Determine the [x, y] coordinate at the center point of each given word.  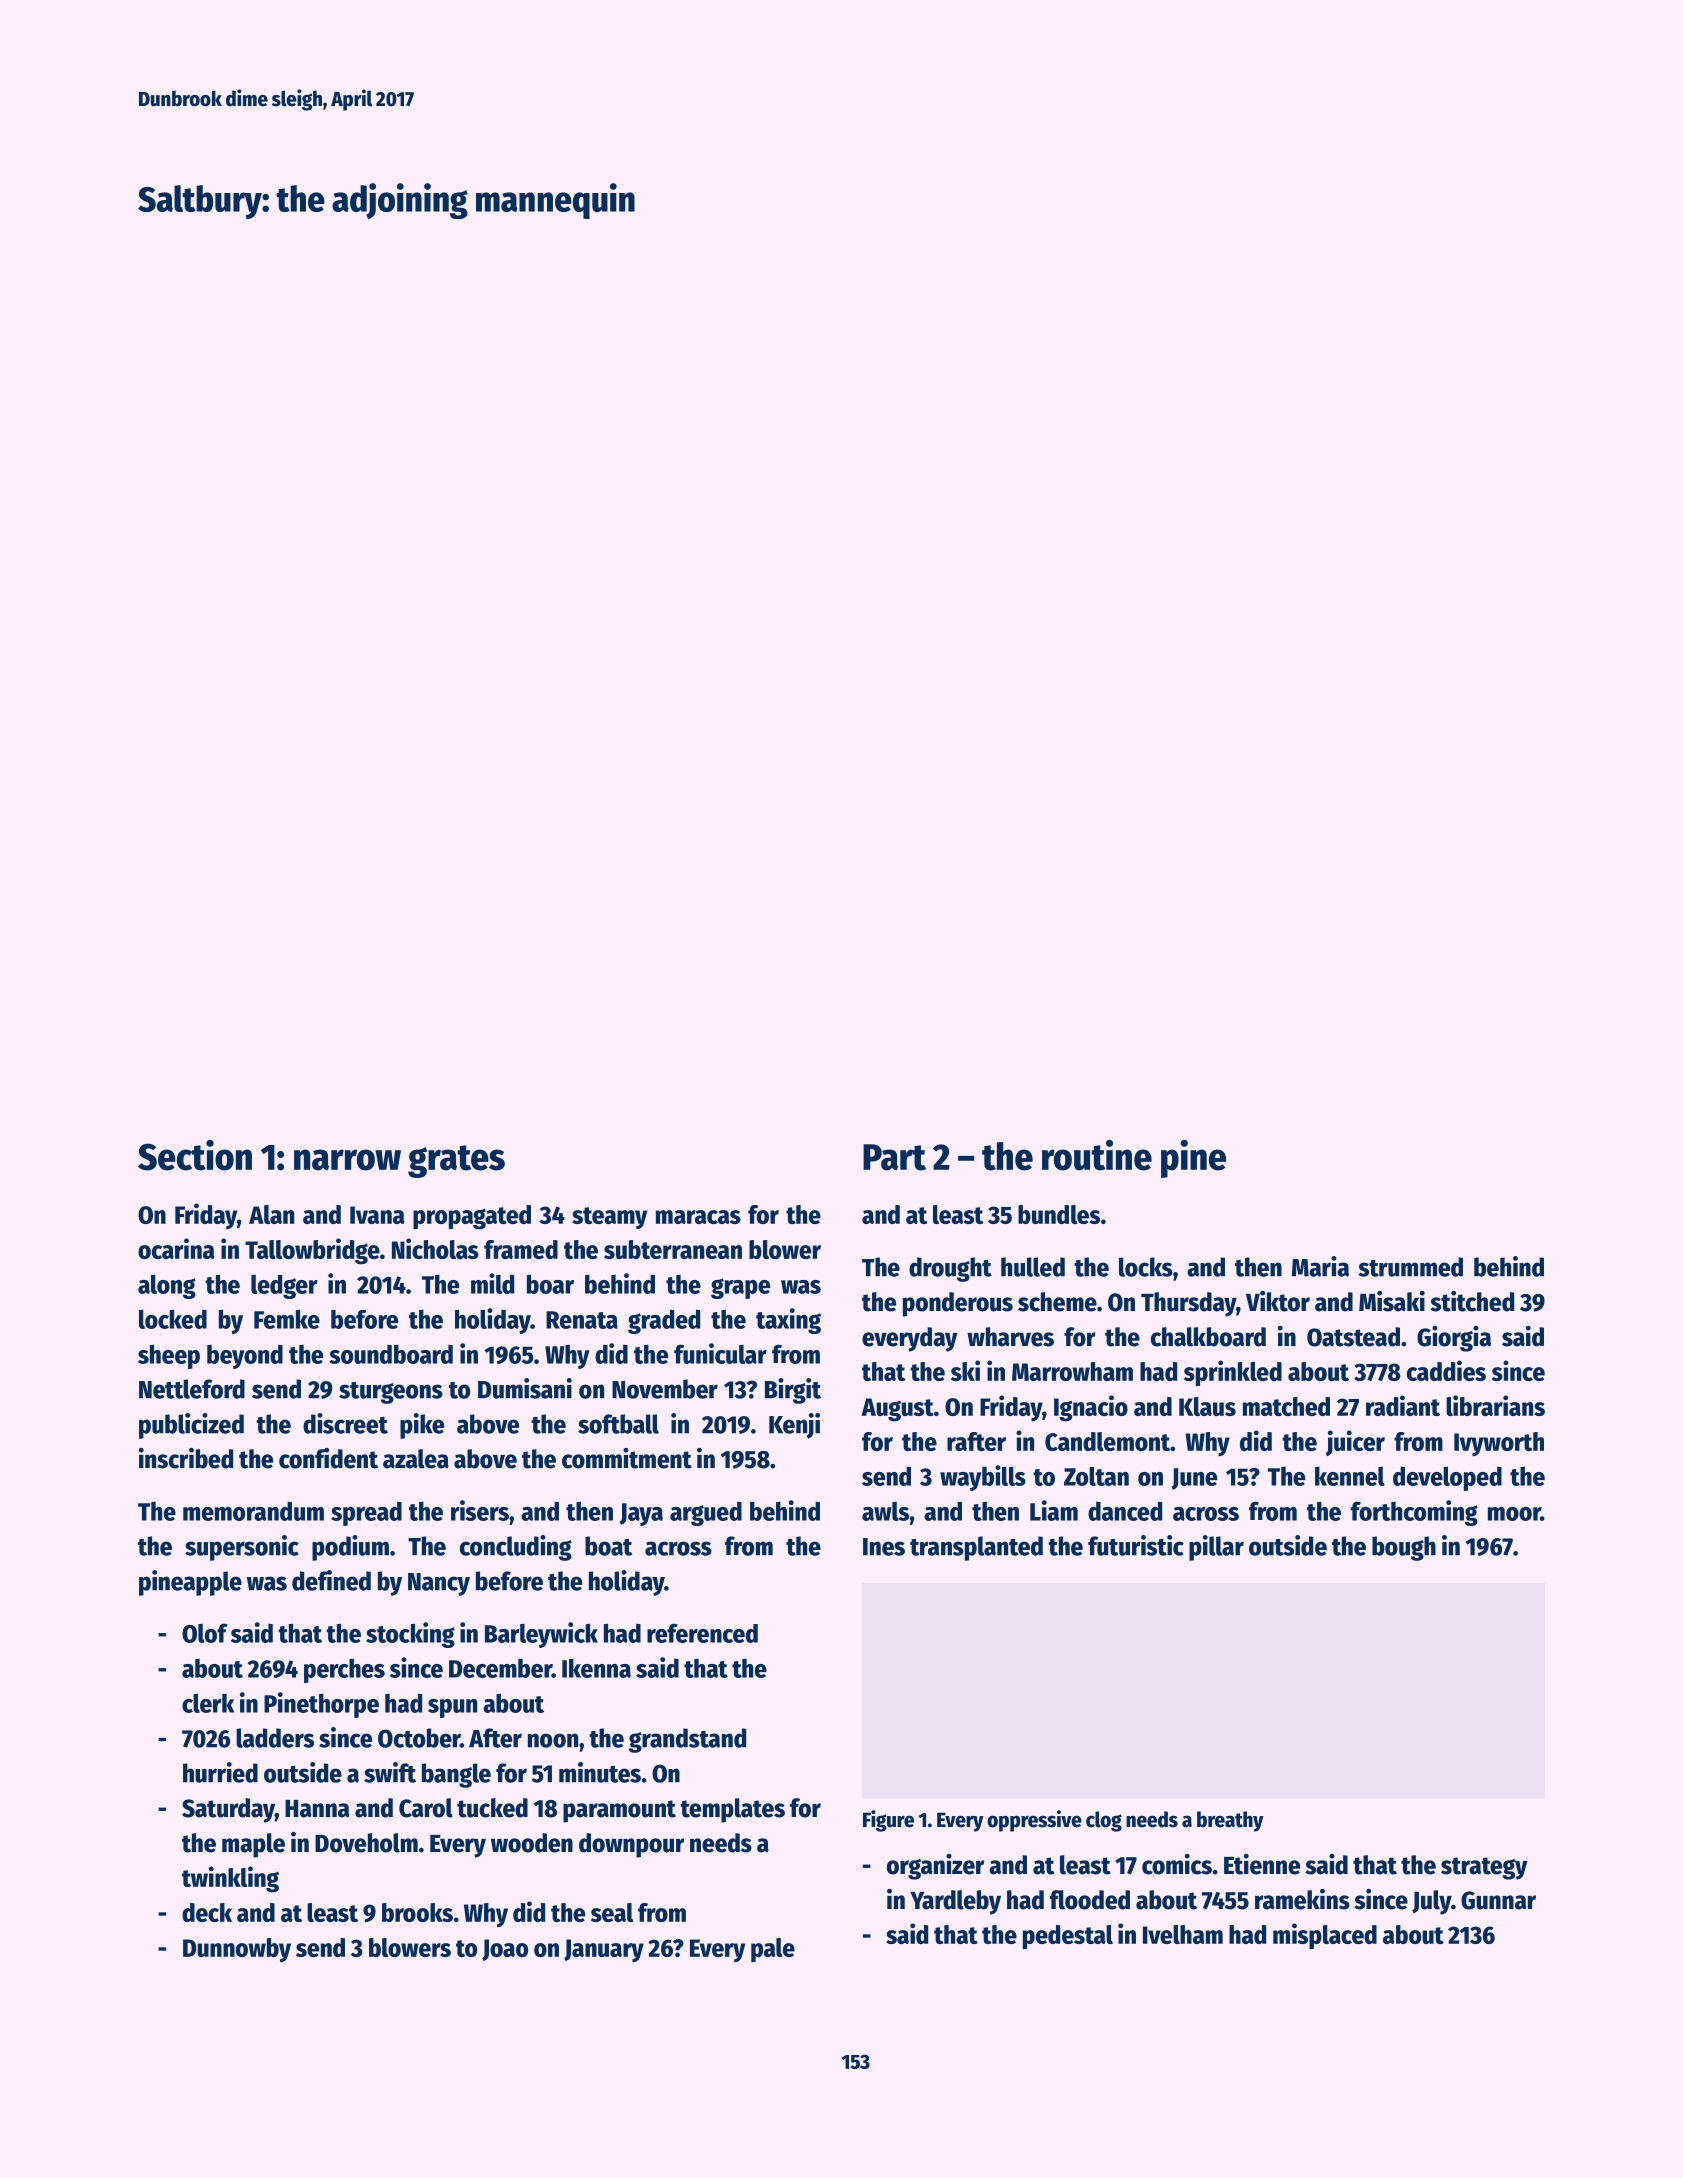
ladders [275, 1738]
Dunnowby [237, 1950]
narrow [347, 1160]
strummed [1410, 1267]
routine [1097, 1155]
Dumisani [525, 1388]
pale [773, 1950]
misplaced [1325, 1936]
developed [1447, 1478]
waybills [983, 1478]
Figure [888, 1821]
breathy [1230, 1821]
